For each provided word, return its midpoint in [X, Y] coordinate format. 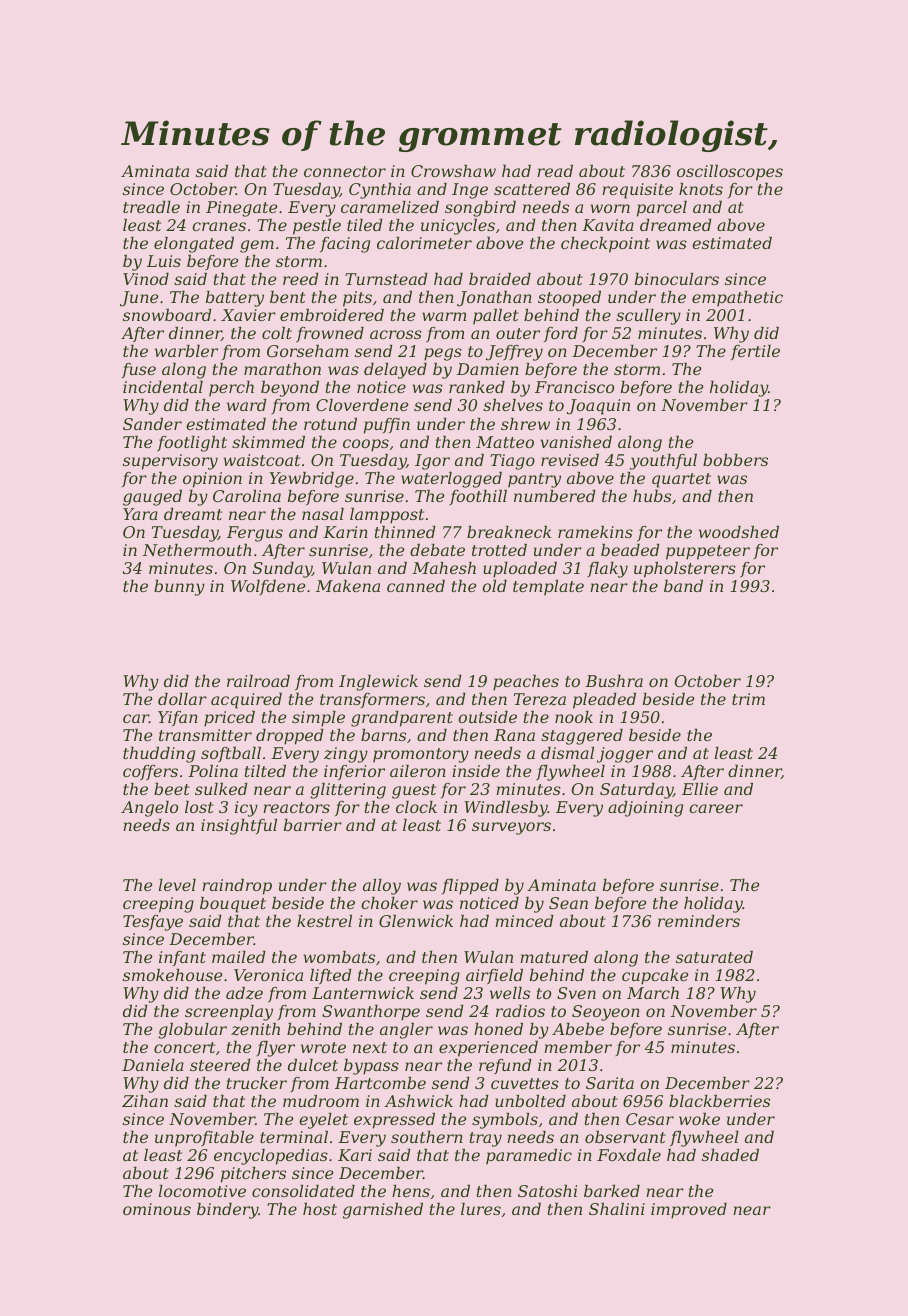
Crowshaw [453, 171]
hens [411, 1191]
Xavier [248, 315]
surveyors [511, 828]
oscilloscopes [730, 173]
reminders [699, 921]
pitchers [253, 1175]
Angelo [149, 809]
